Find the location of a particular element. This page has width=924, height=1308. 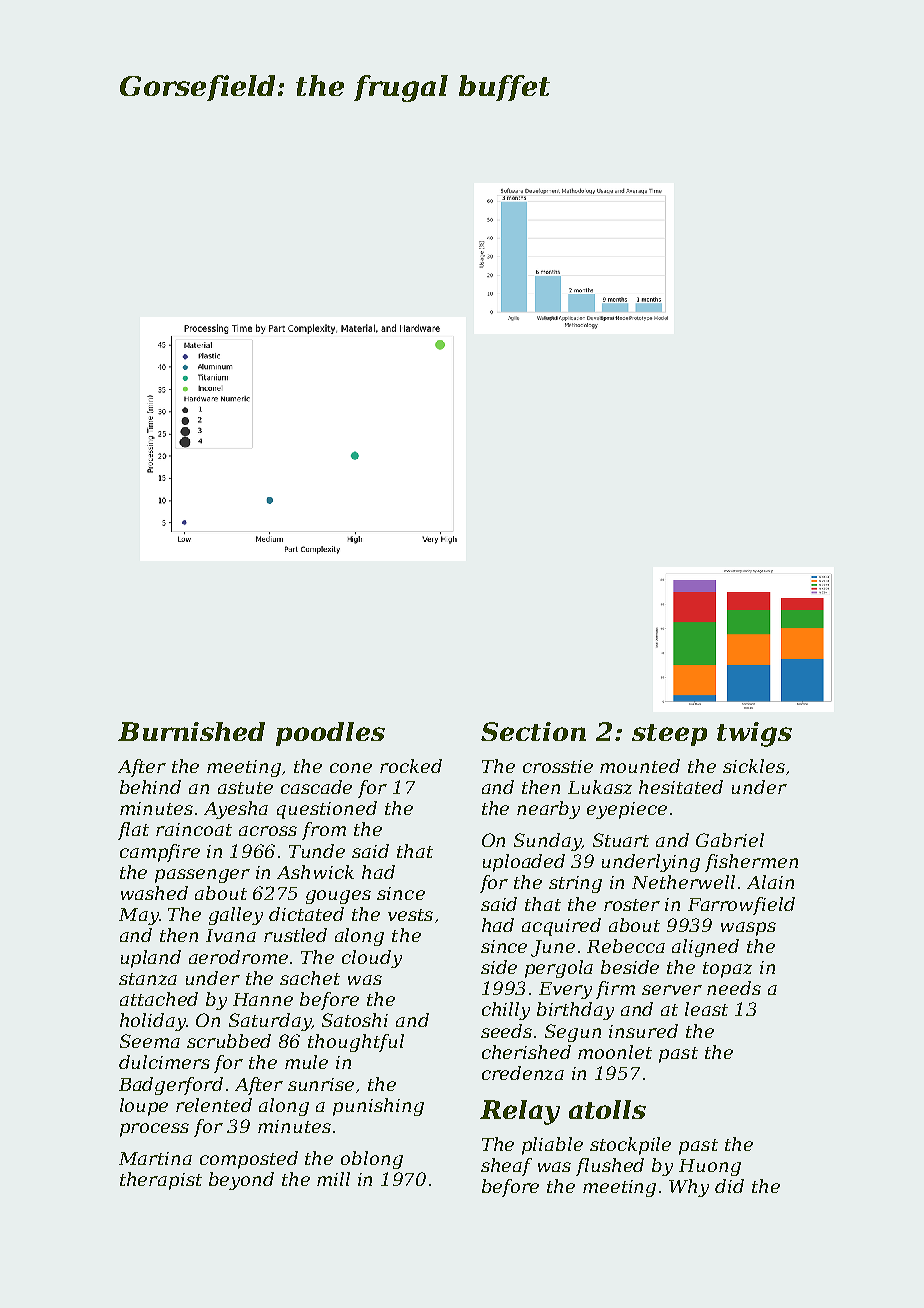

poodles is located at coordinates (330, 734).
